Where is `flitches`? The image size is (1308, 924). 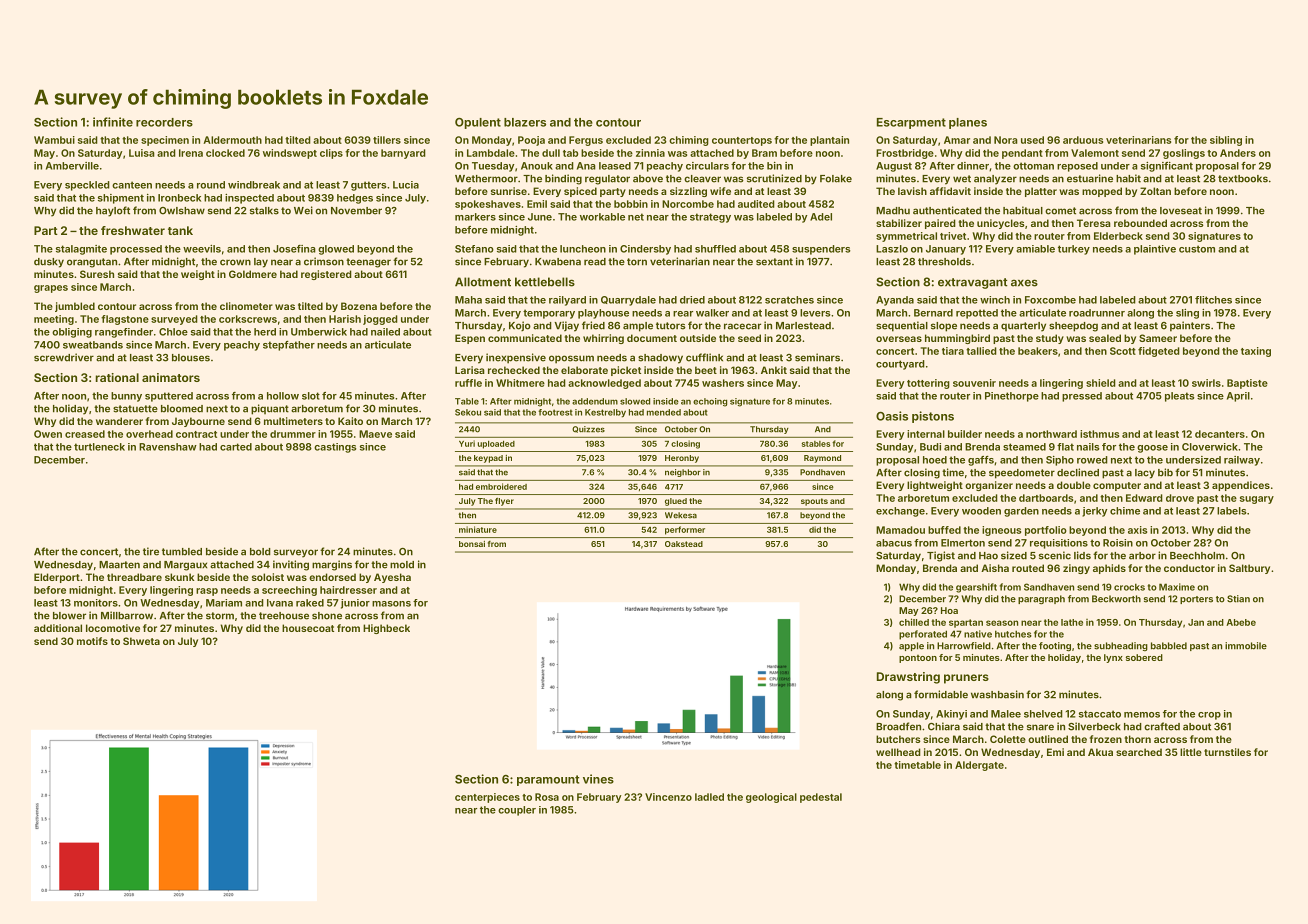
flitches is located at coordinates (1213, 300).
